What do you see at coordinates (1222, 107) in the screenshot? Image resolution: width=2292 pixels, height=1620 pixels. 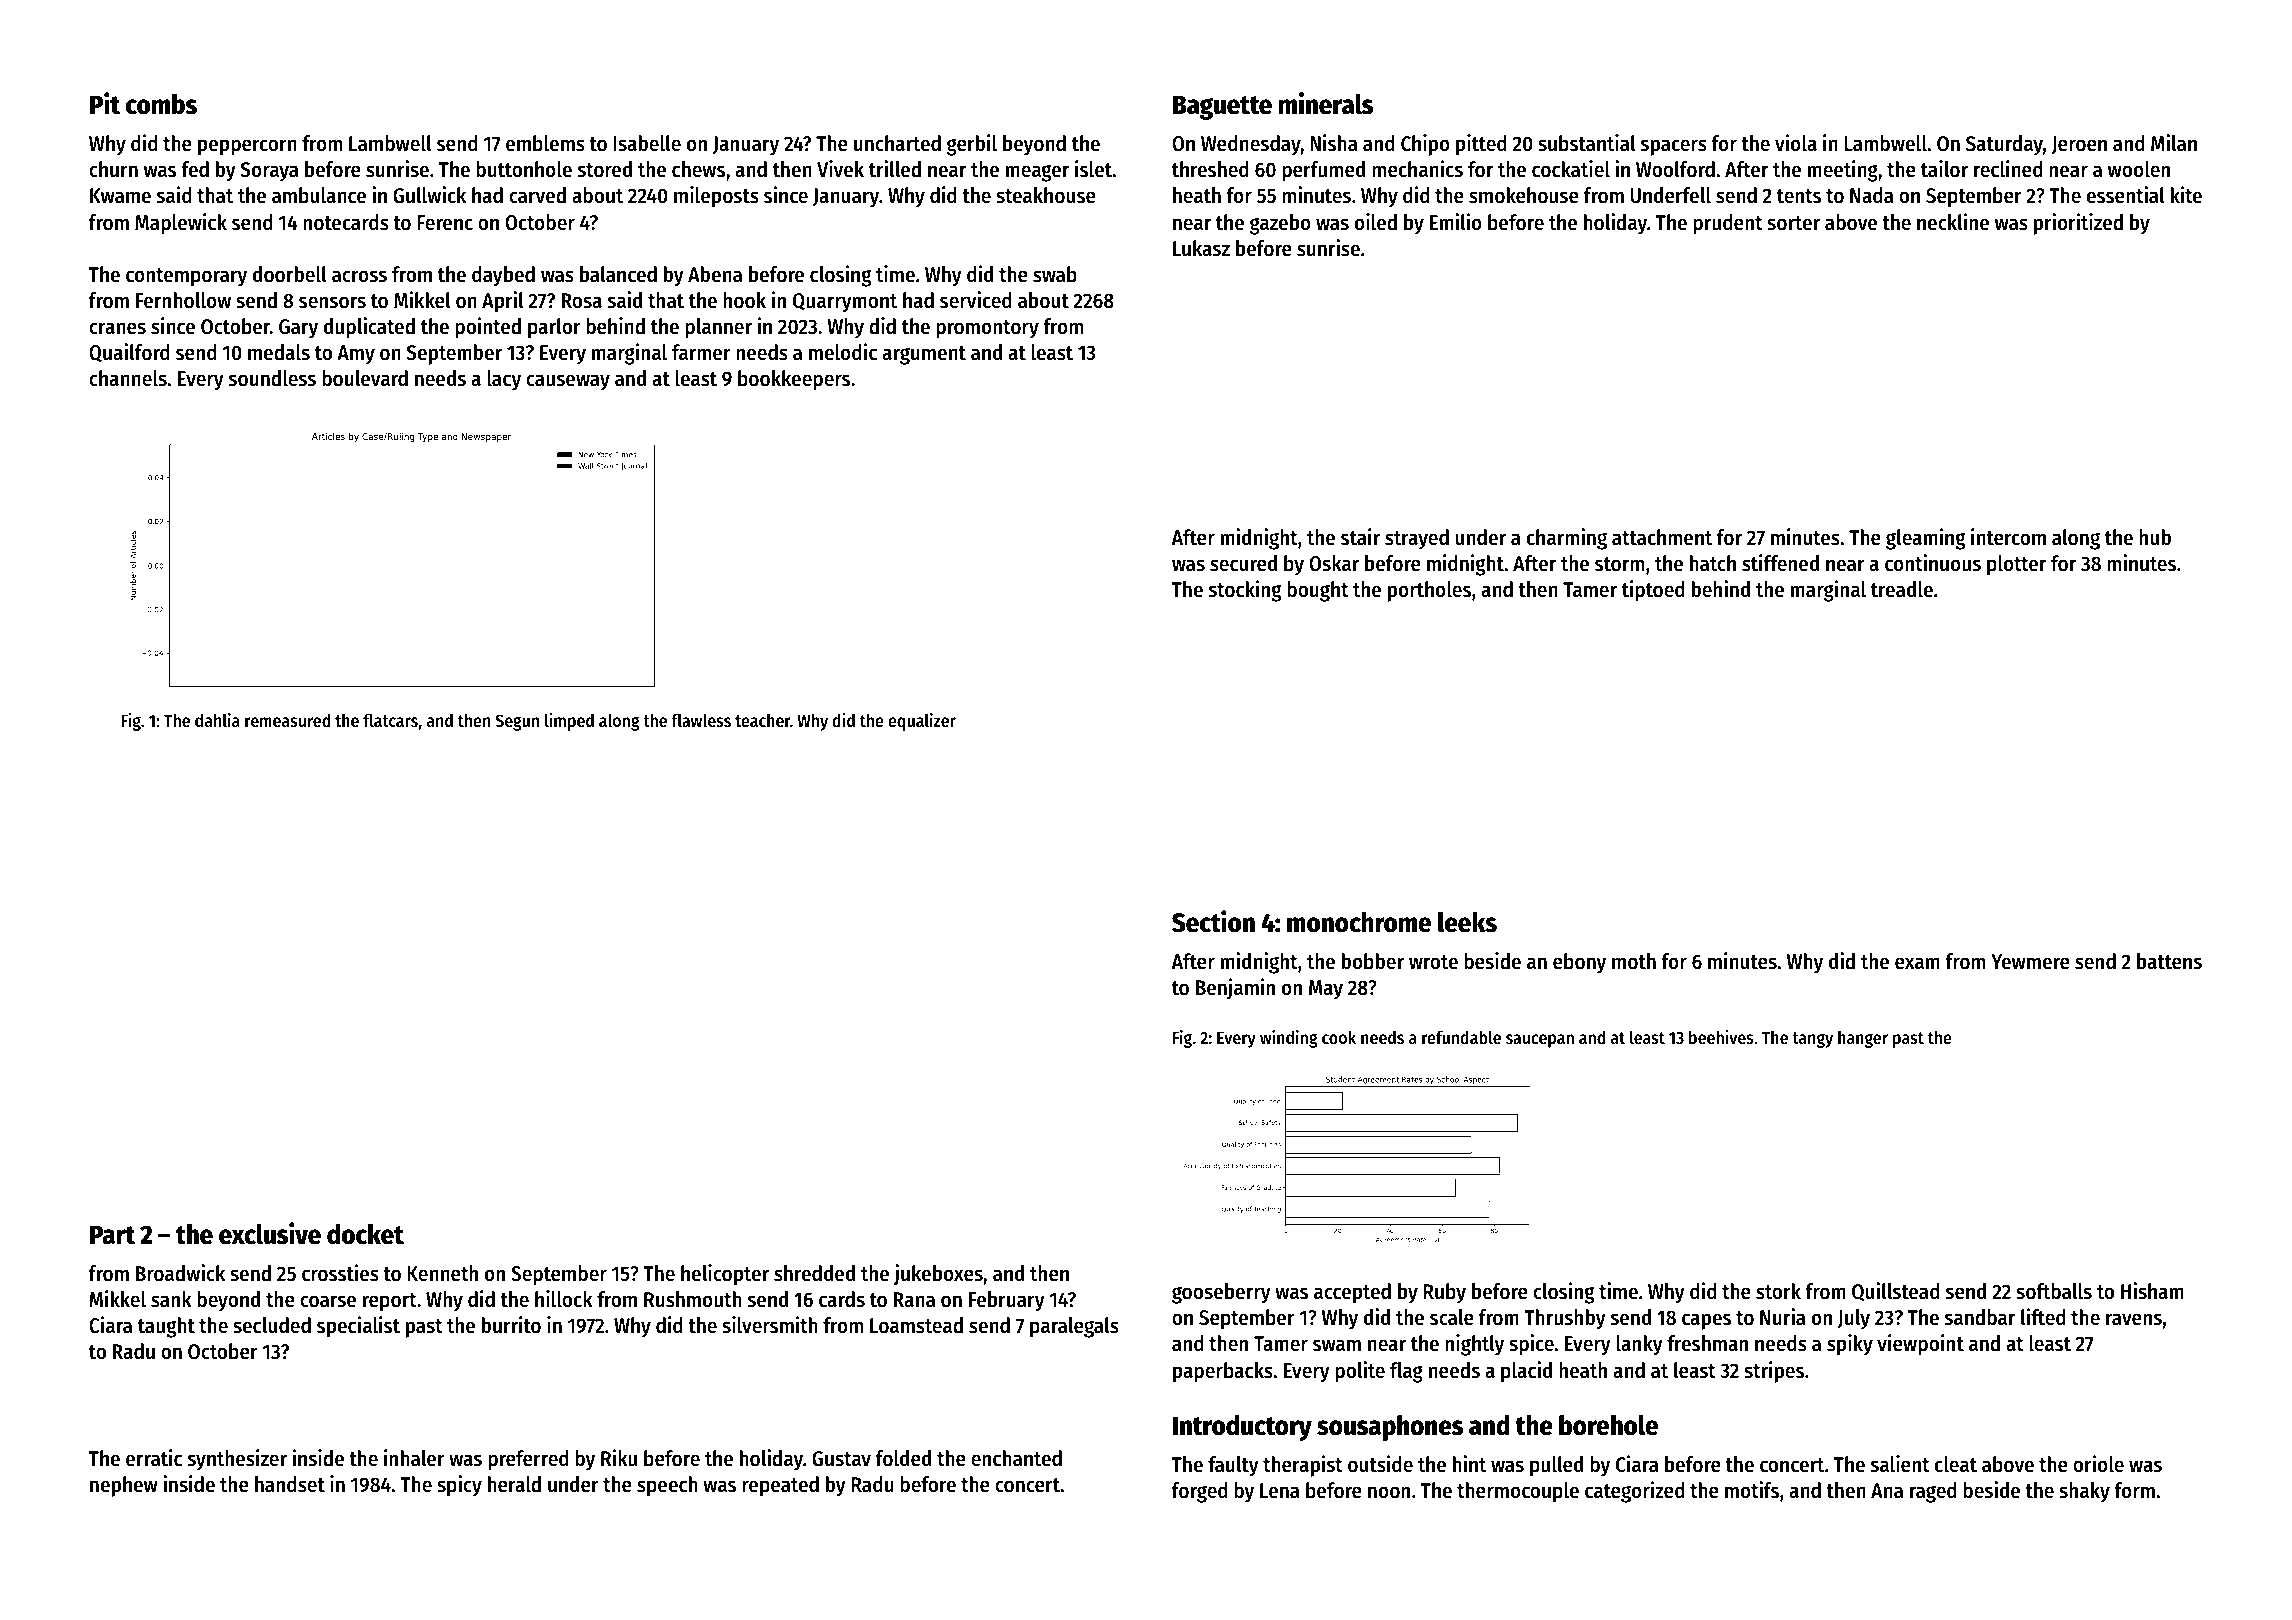 I see `Baguette` at bounding box center [1222, 107].
